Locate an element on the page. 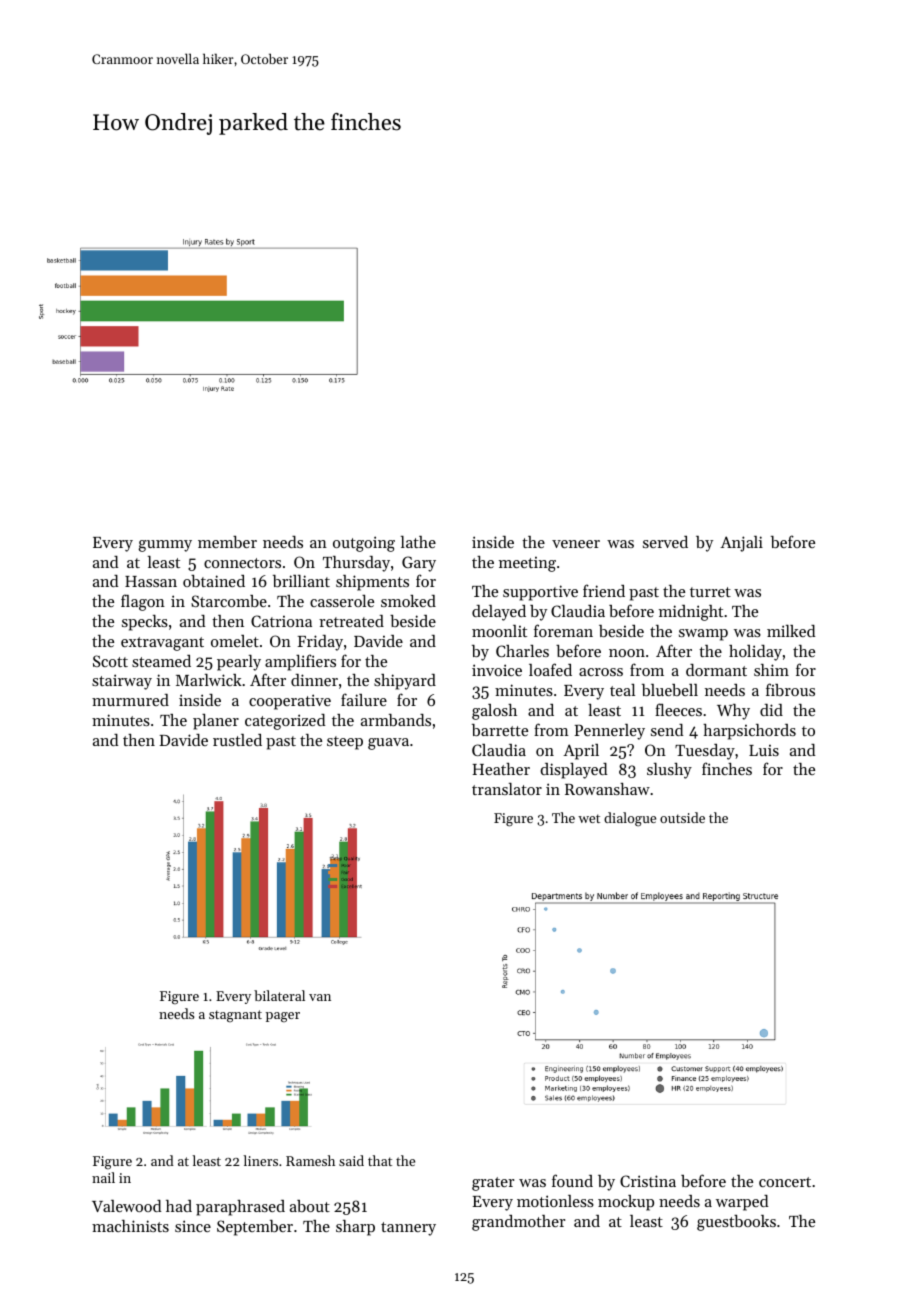 The height and width of the image is (1316, 908). pager is located at coordinates (283, 1017).
